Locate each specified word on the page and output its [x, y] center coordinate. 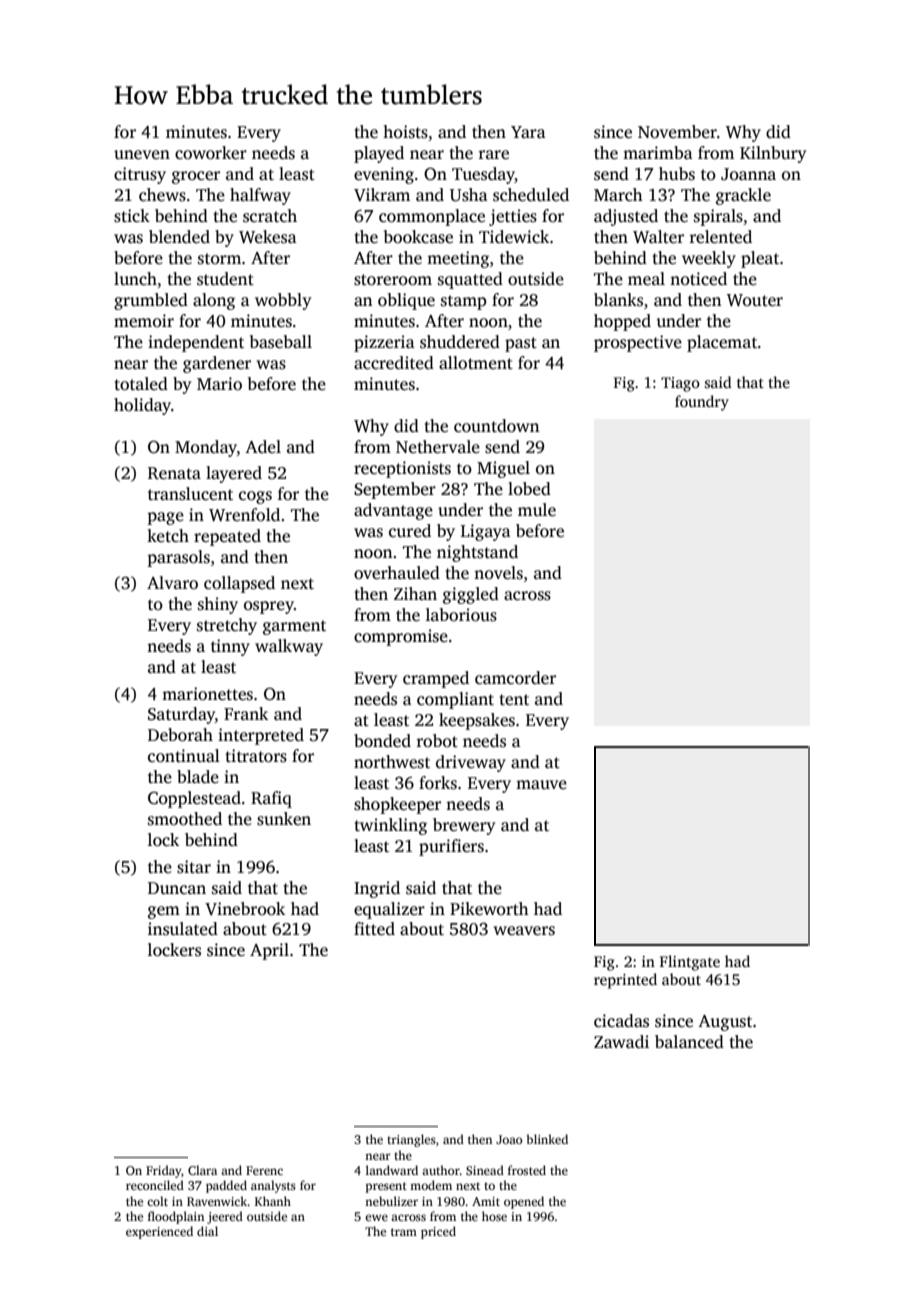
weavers [524, 931]
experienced [159, 1232]
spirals [718, 217]
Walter [658, 237]
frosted [527, 1170]
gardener [217, 364]
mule [537, 510]
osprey [269, 607]
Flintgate [690, 963]
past [521, 344]
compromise [401, 637]
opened [524, 1202]
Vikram [382, 194]
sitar [194, 867]
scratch [270, 216]
